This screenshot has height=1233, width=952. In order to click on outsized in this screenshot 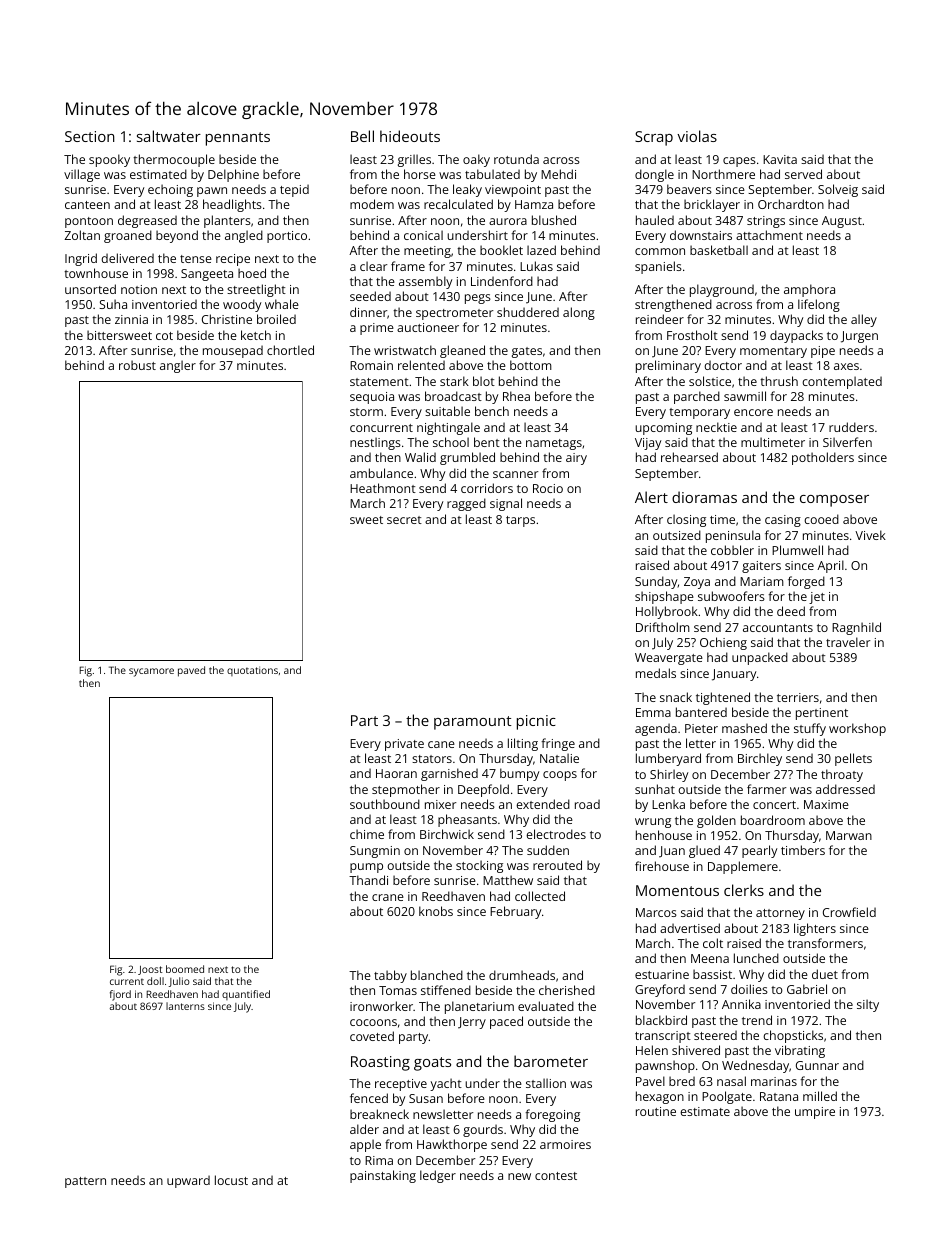, I will do `click(677, 535)`.
